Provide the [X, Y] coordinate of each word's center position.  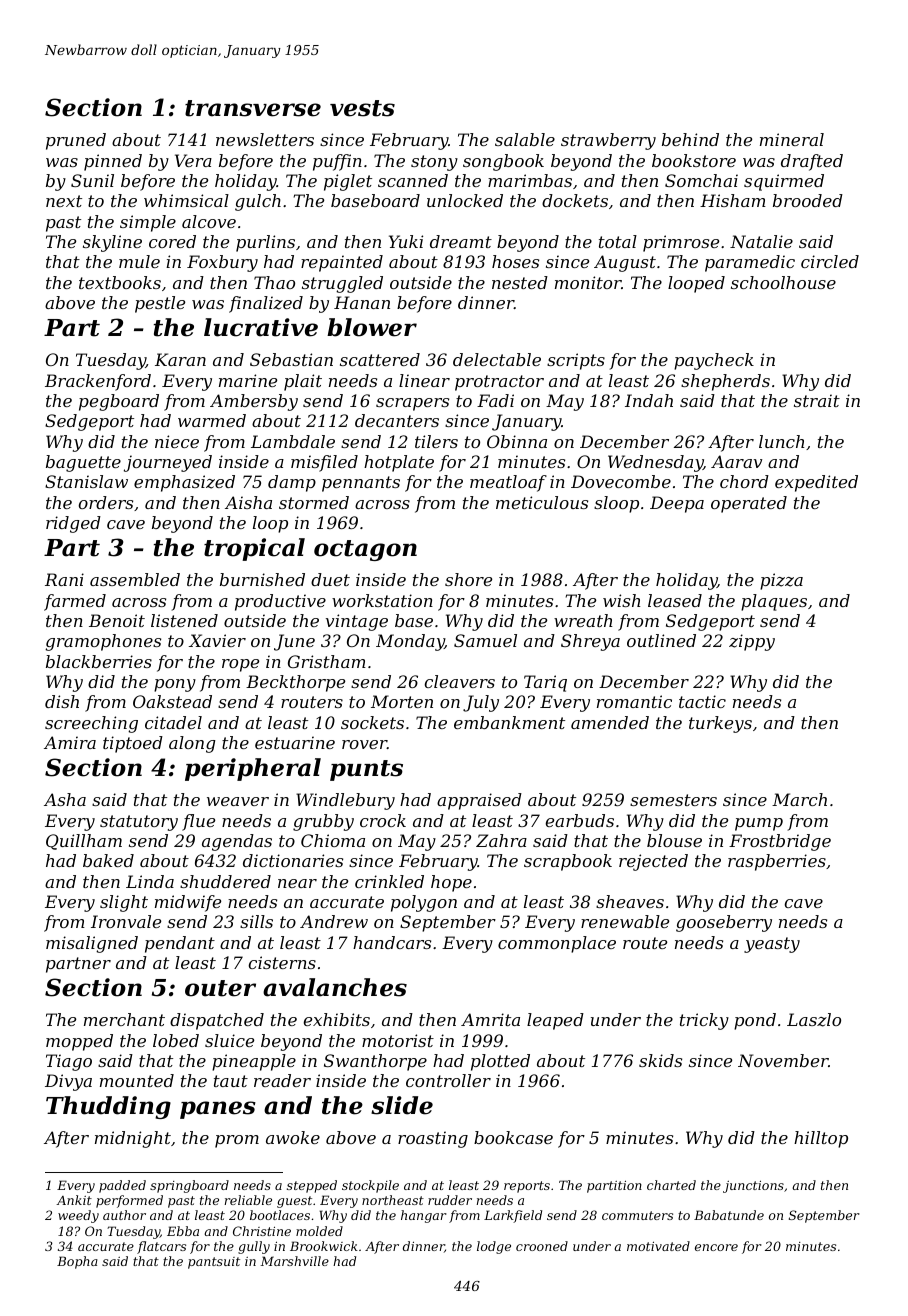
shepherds [725, 382]
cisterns [282, 962]
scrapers [412, 404]
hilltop [821, 1139]
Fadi [495, 400]
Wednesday [655, 463]
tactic [702, 701]
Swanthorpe [375, 1062]
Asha [65, 799]
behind [690, 139]
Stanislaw [86, 481]
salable [525, 139]
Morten [402, 701]
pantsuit [214, 1263]
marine [248, 380]
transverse [253, 108]
